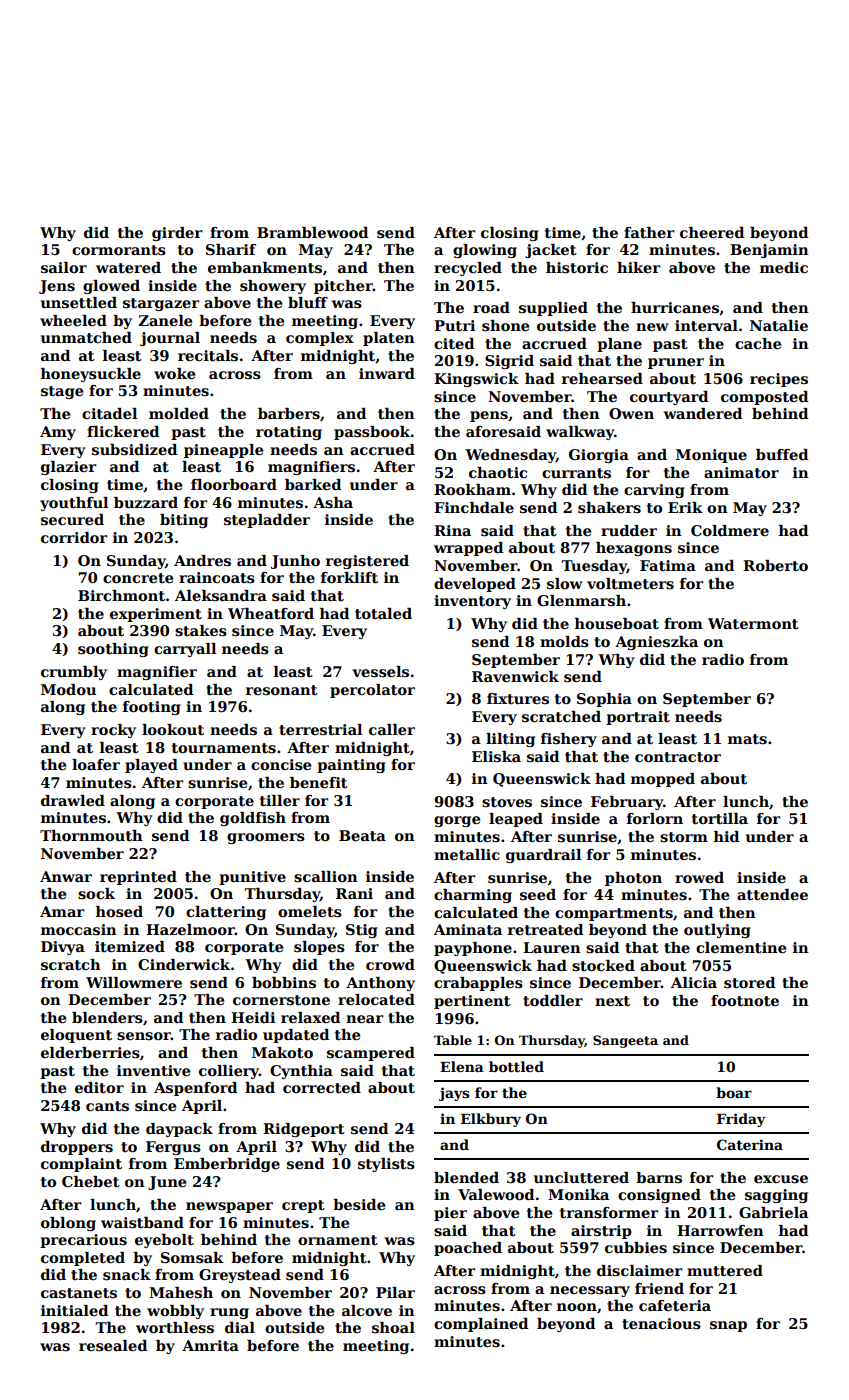 This screenshot has height=1400, width=849. What do you see at coordinates (62, 911) in the screenshot?
I see `Amar` at bounding box center [62, 911].
